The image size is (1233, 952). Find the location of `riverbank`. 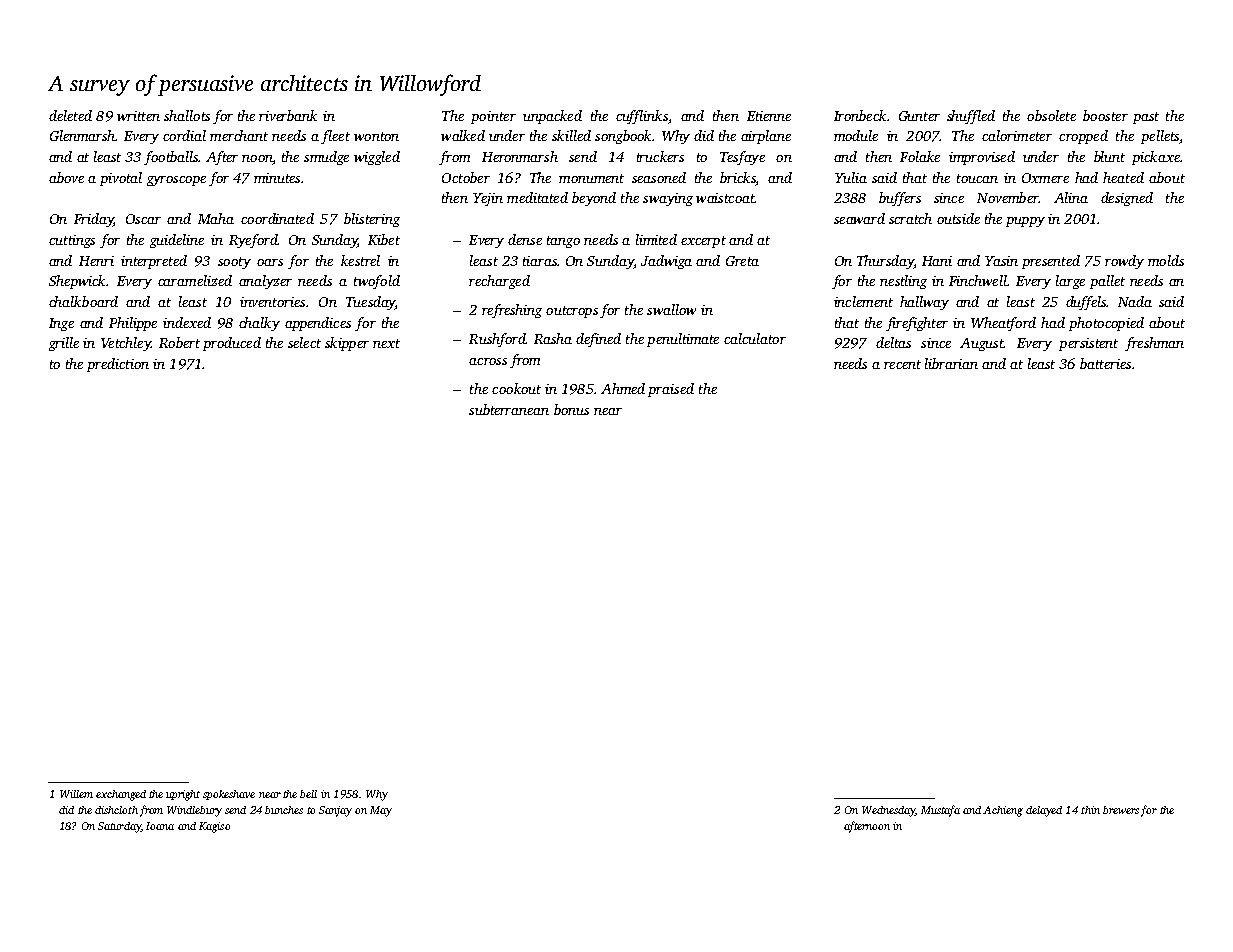

riverbank is located at coordinates (288, 115).
